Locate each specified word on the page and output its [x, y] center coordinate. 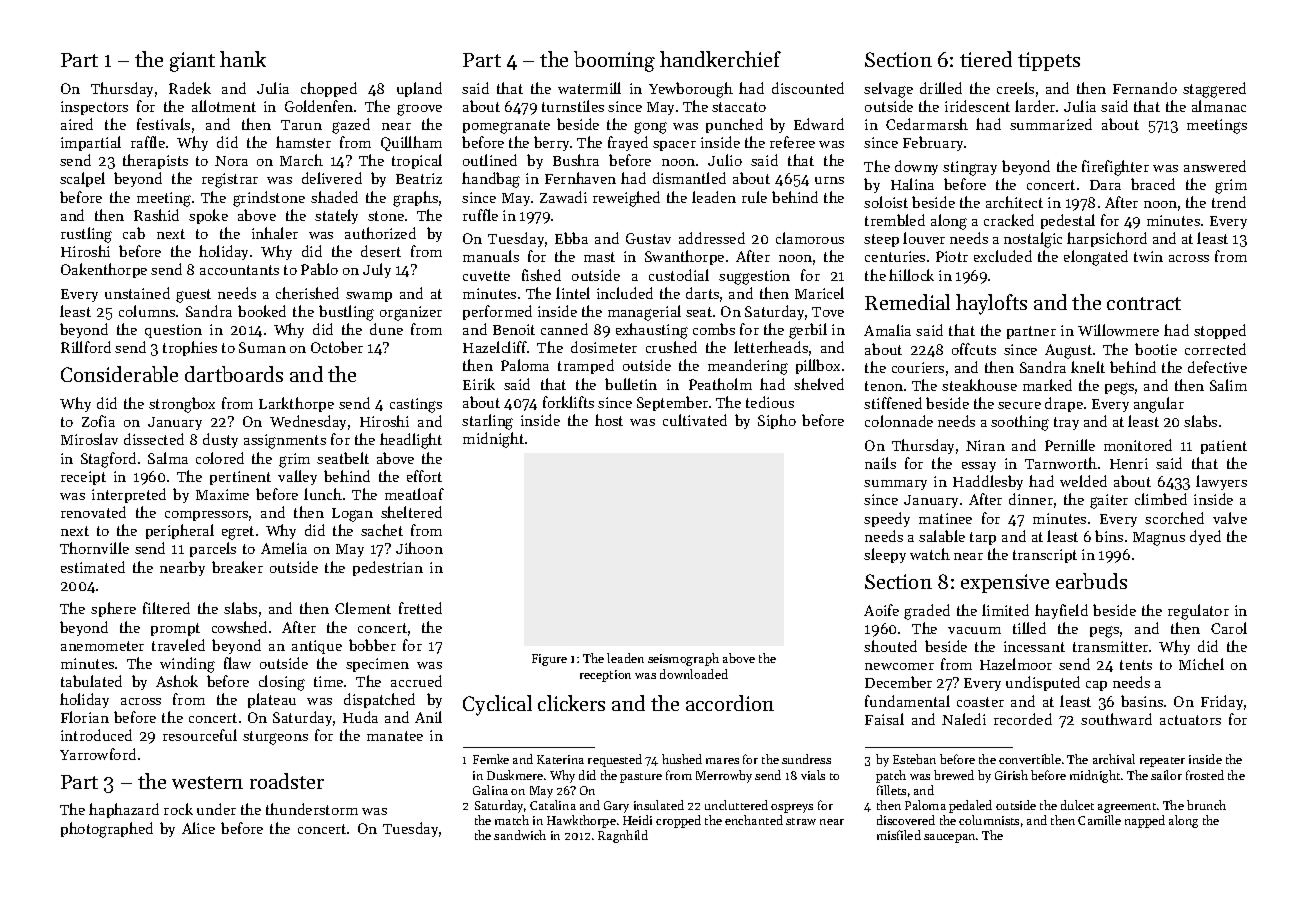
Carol [1229, 628]
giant [192, 62]
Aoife [881, 610]
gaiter [1109, 501]
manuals [491, 256]
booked [262, 311]
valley [297, 477]
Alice [198, 828]
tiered [986, 59]
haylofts [991, 304]
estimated [93, 567]
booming [614, 61]
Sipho [777, 421]
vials [813, 775]
